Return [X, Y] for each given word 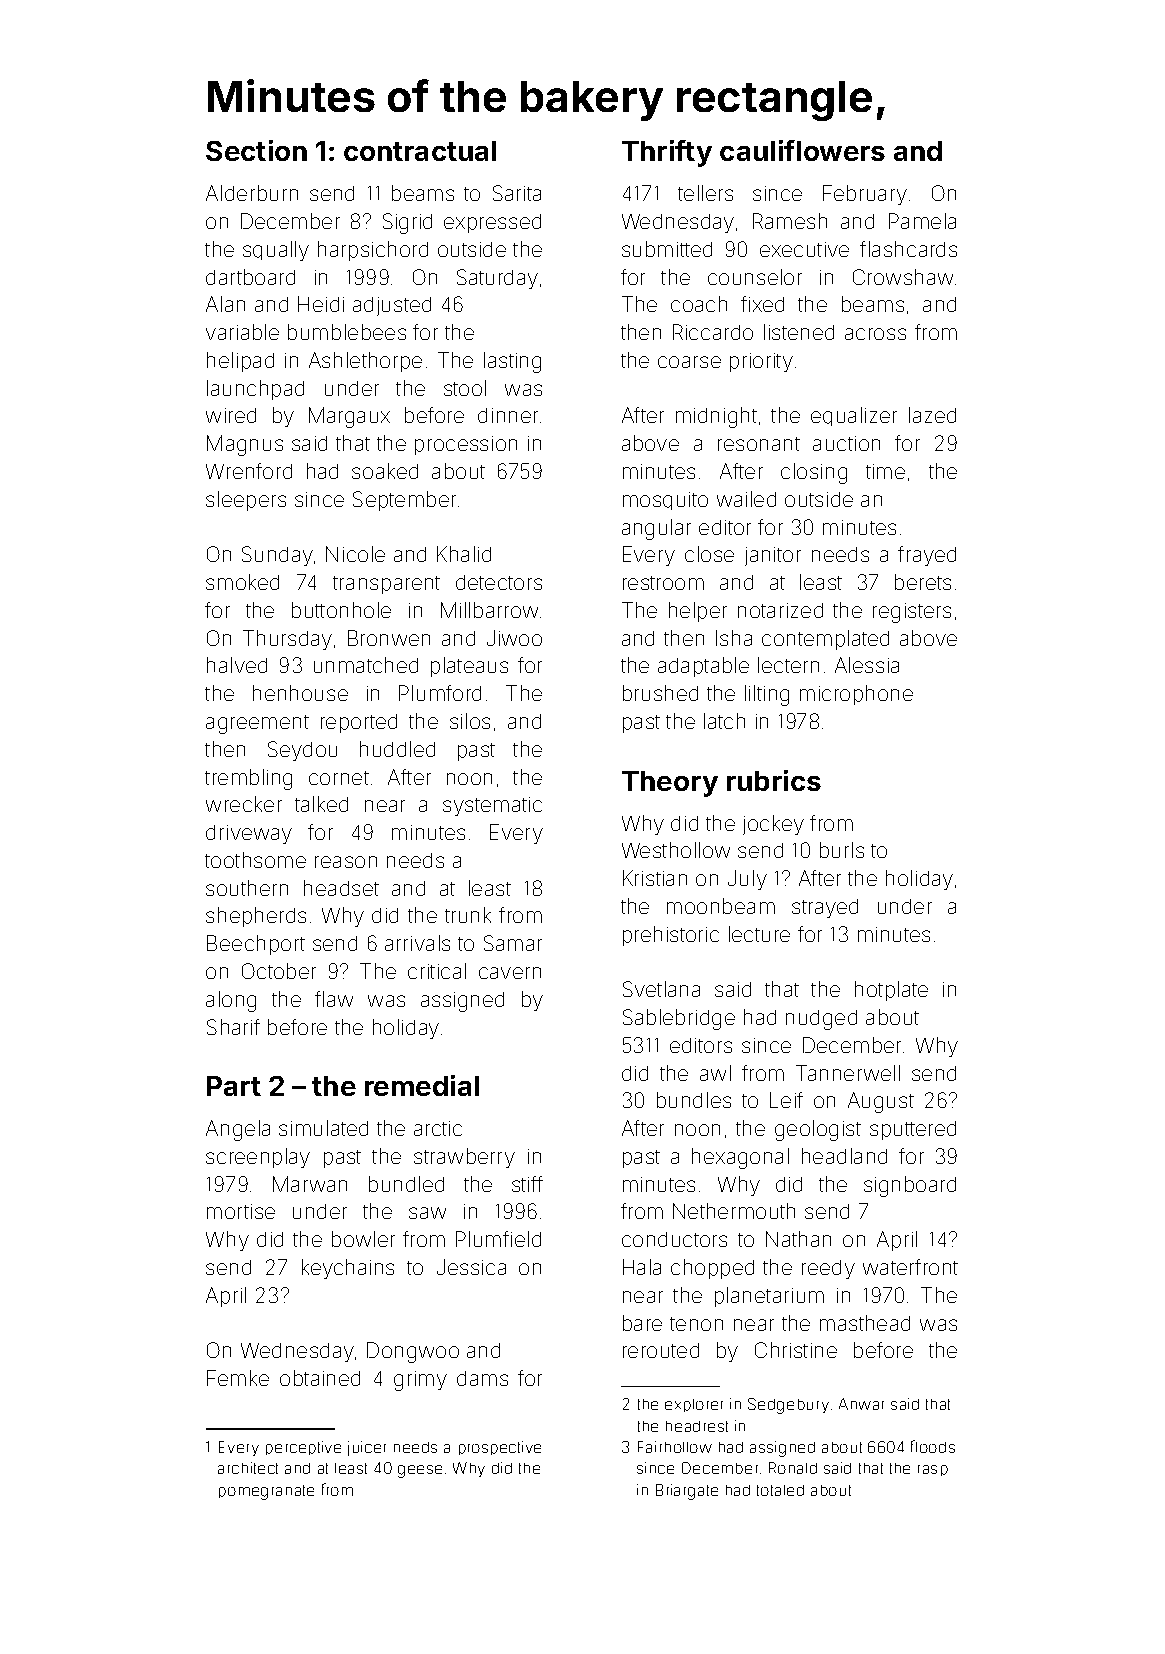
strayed [825, 908]
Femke [238, 1378]
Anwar [861, 1404]
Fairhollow [675, 1447]
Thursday [287, 640]
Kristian [655, 878]
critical [437, 971]
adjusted [392, 306]
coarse [689, 362]
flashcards [908, 249]
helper [698, 612]
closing [814, 473]
